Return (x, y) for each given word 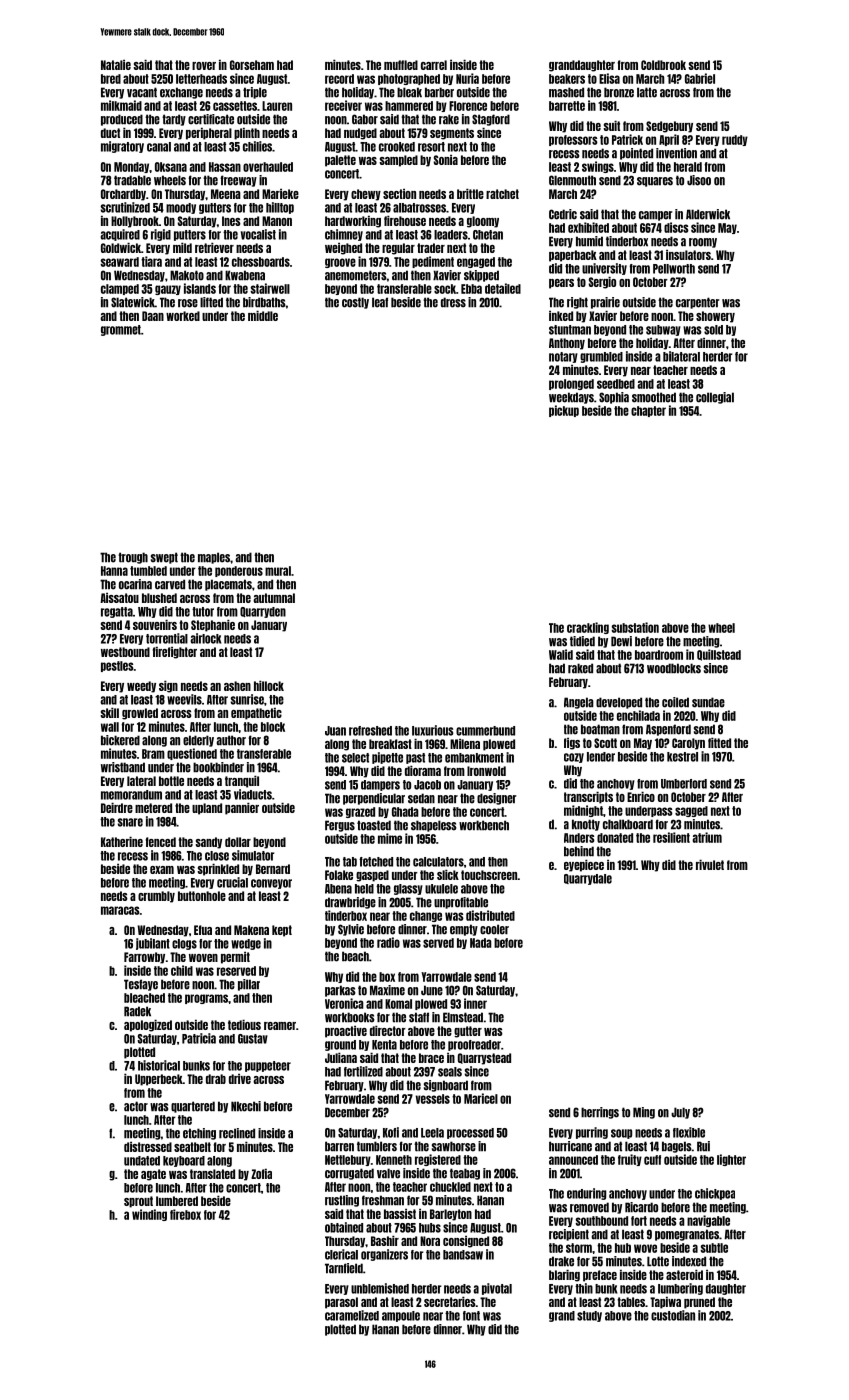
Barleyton (451, 1215)
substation (635, 627)
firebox (185, 1214)
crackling (588, 628)
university (604, 269)
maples (214, 558)
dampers (380, 785)
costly (355, 303)
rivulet (710, 864)
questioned (192, 754)
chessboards (261, 262)
